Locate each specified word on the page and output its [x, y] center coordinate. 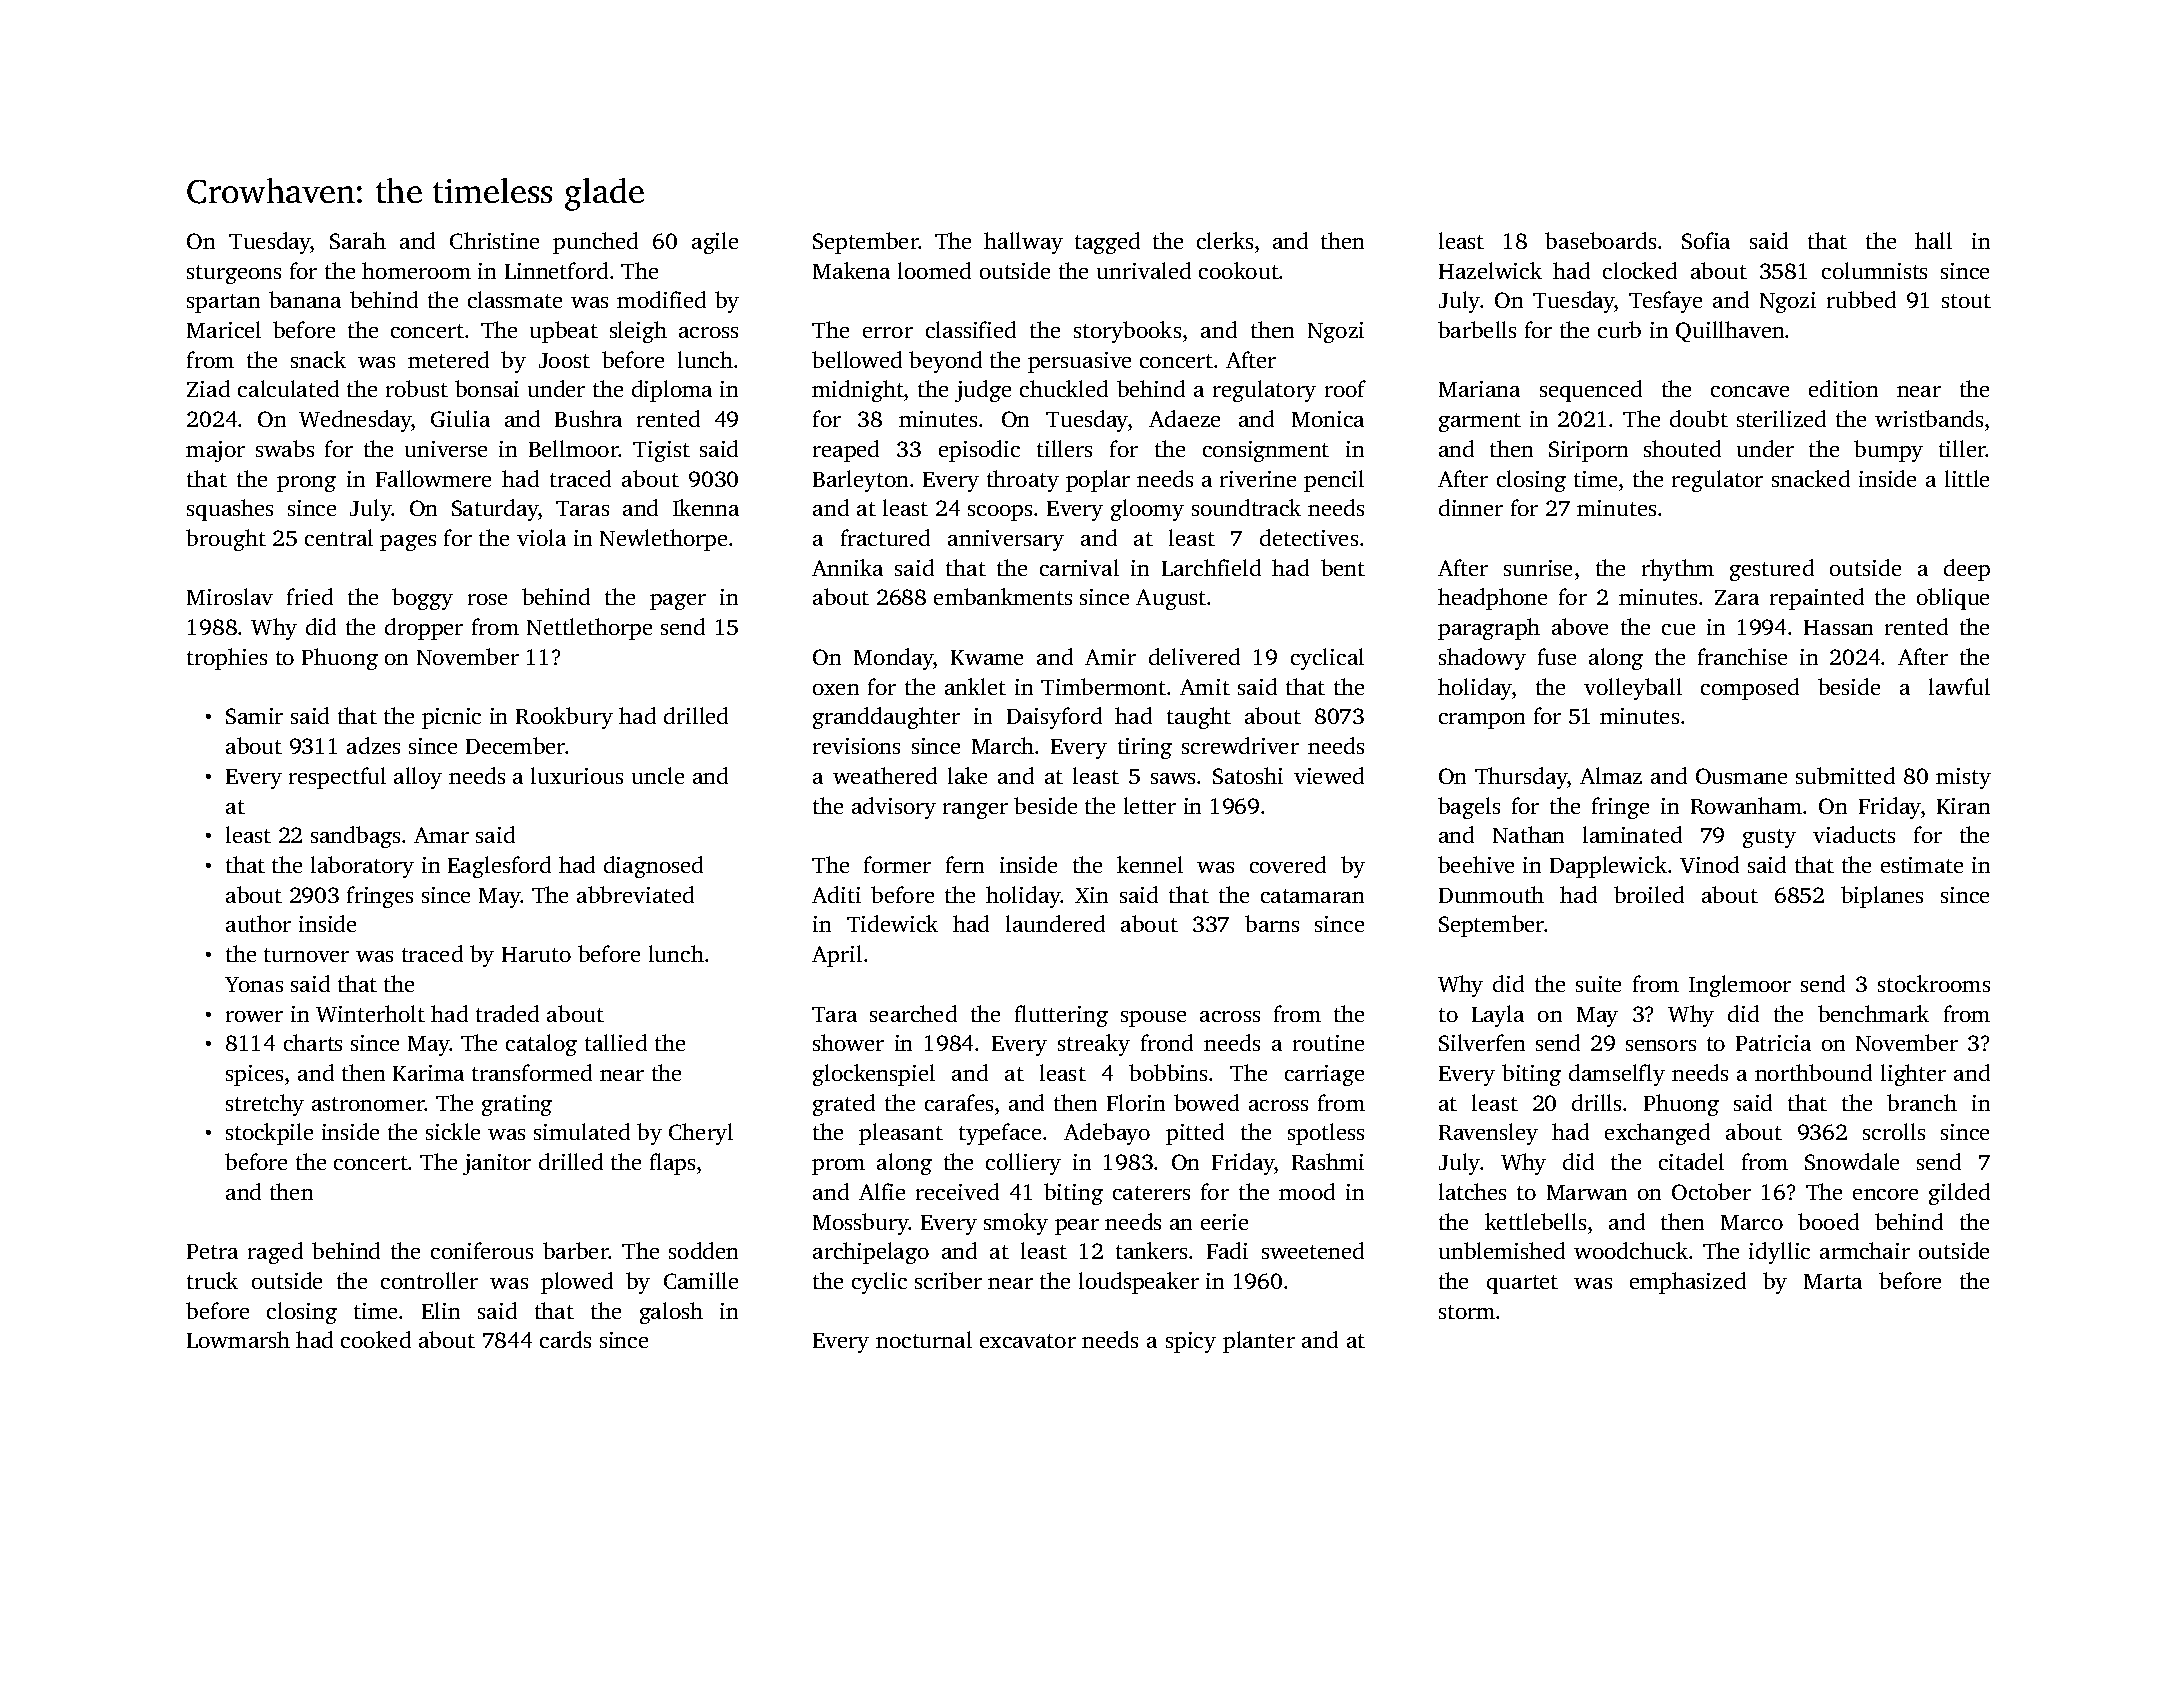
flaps [672, 1164]
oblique [1953, 599]
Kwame [987, 657]
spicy [1191, 1342]
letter [1150, 805]
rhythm [1678, 570]
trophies [227, 659]
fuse [1557, 656]
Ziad [208, 388]
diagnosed [653, 867]
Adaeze [1184, 418]
